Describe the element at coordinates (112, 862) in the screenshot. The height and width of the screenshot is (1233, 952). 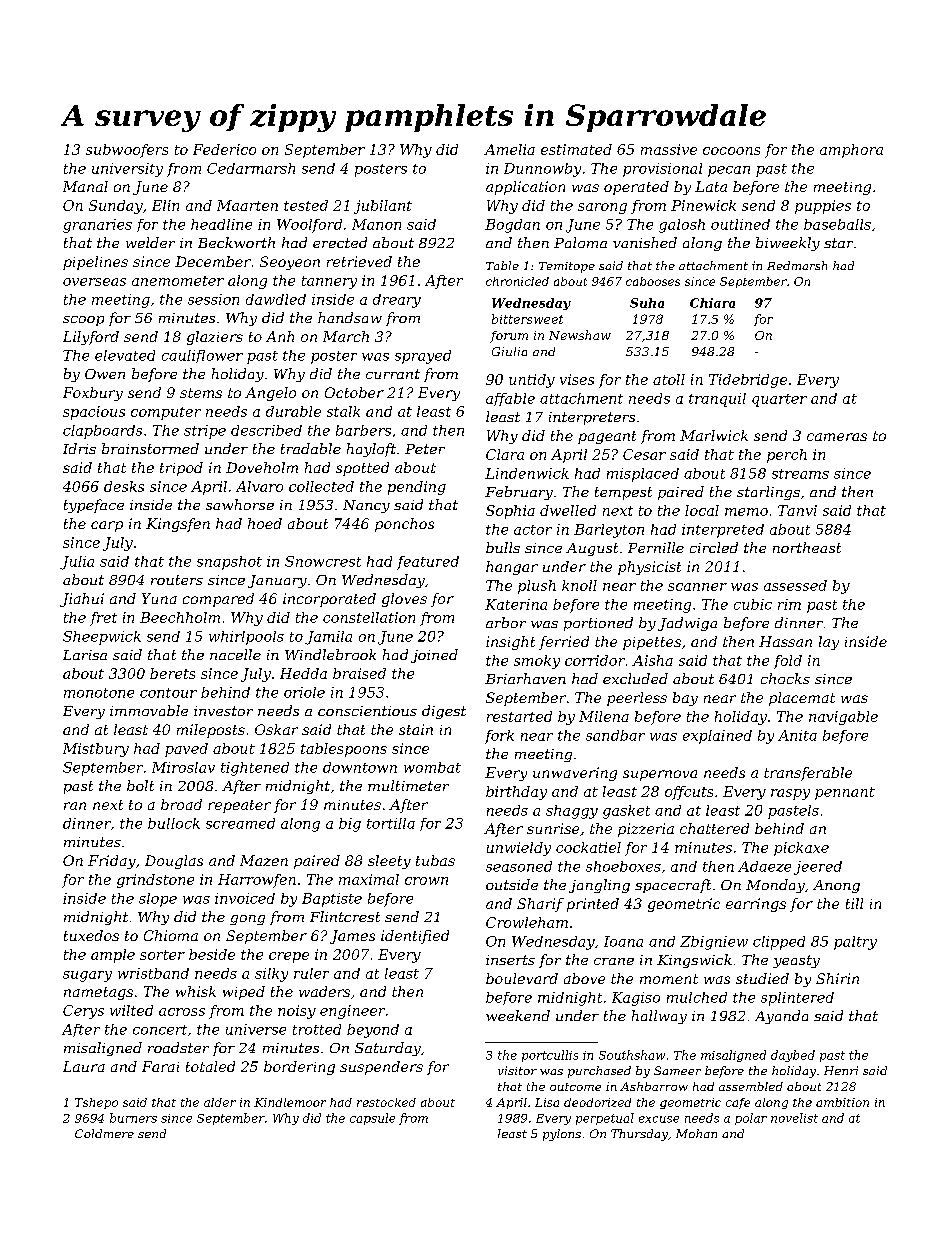
I see `Friday` at that location.
